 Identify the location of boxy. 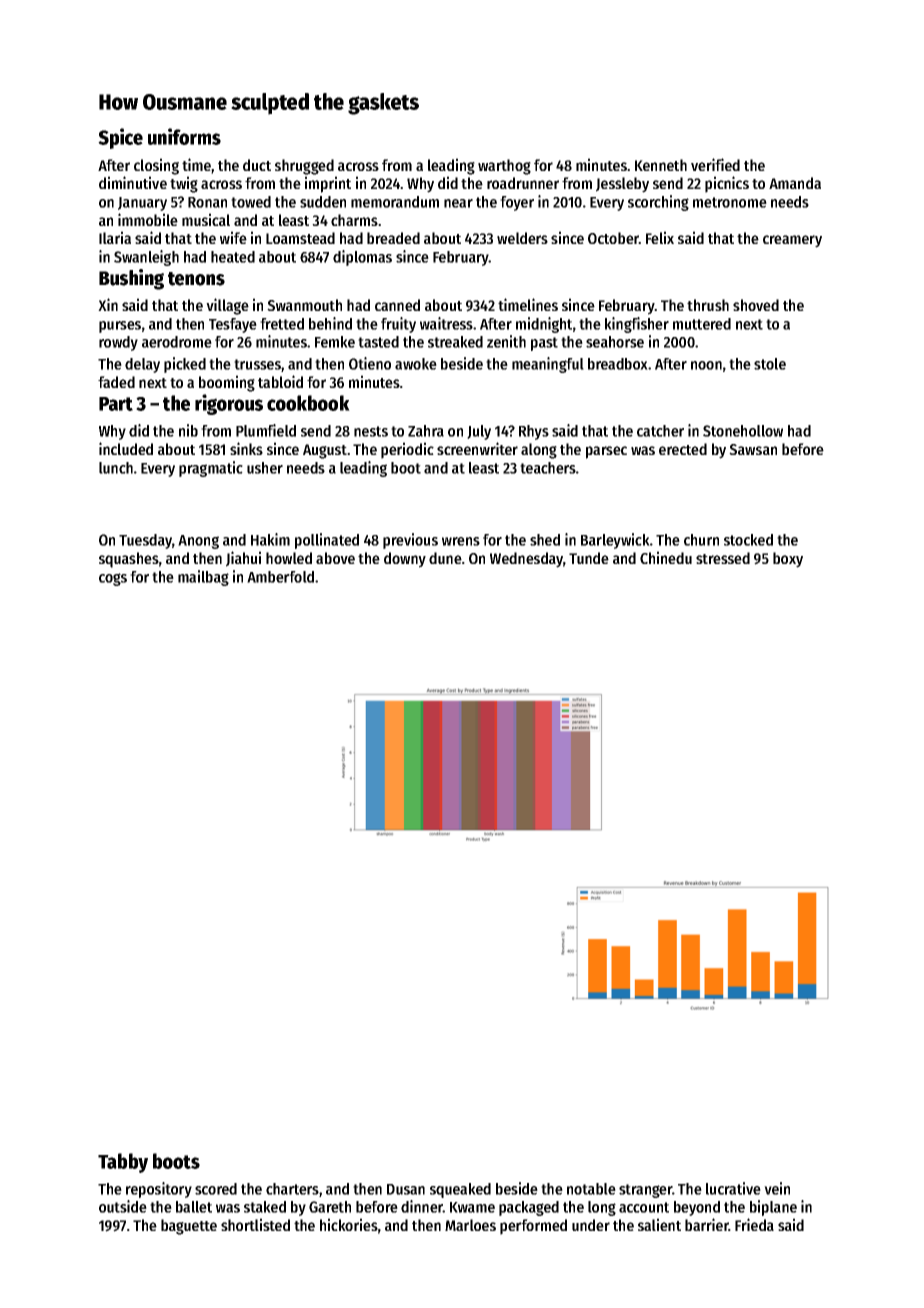
(788, 560).
